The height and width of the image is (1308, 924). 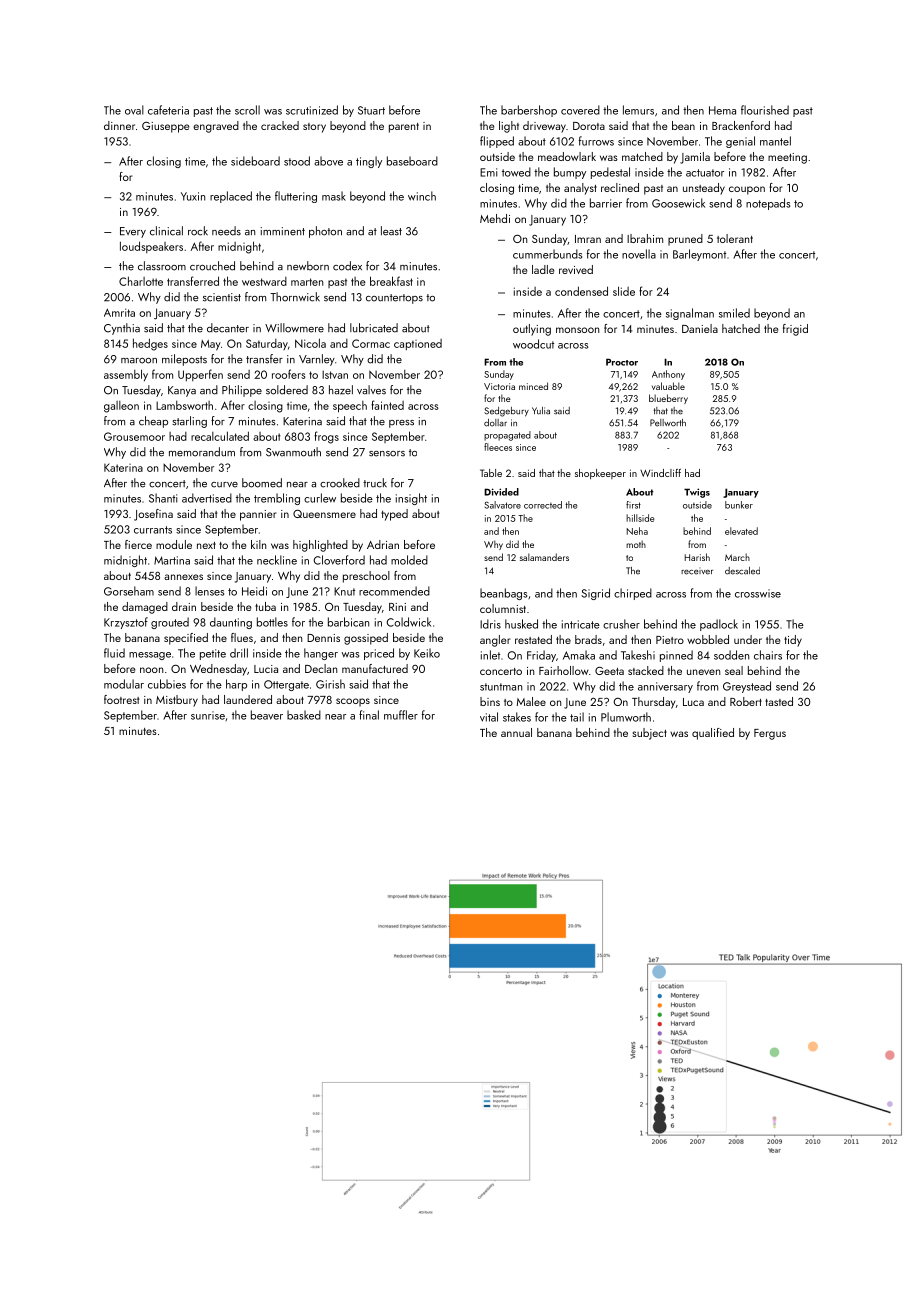 I want to click on molded, so click(x=409, y=560).
